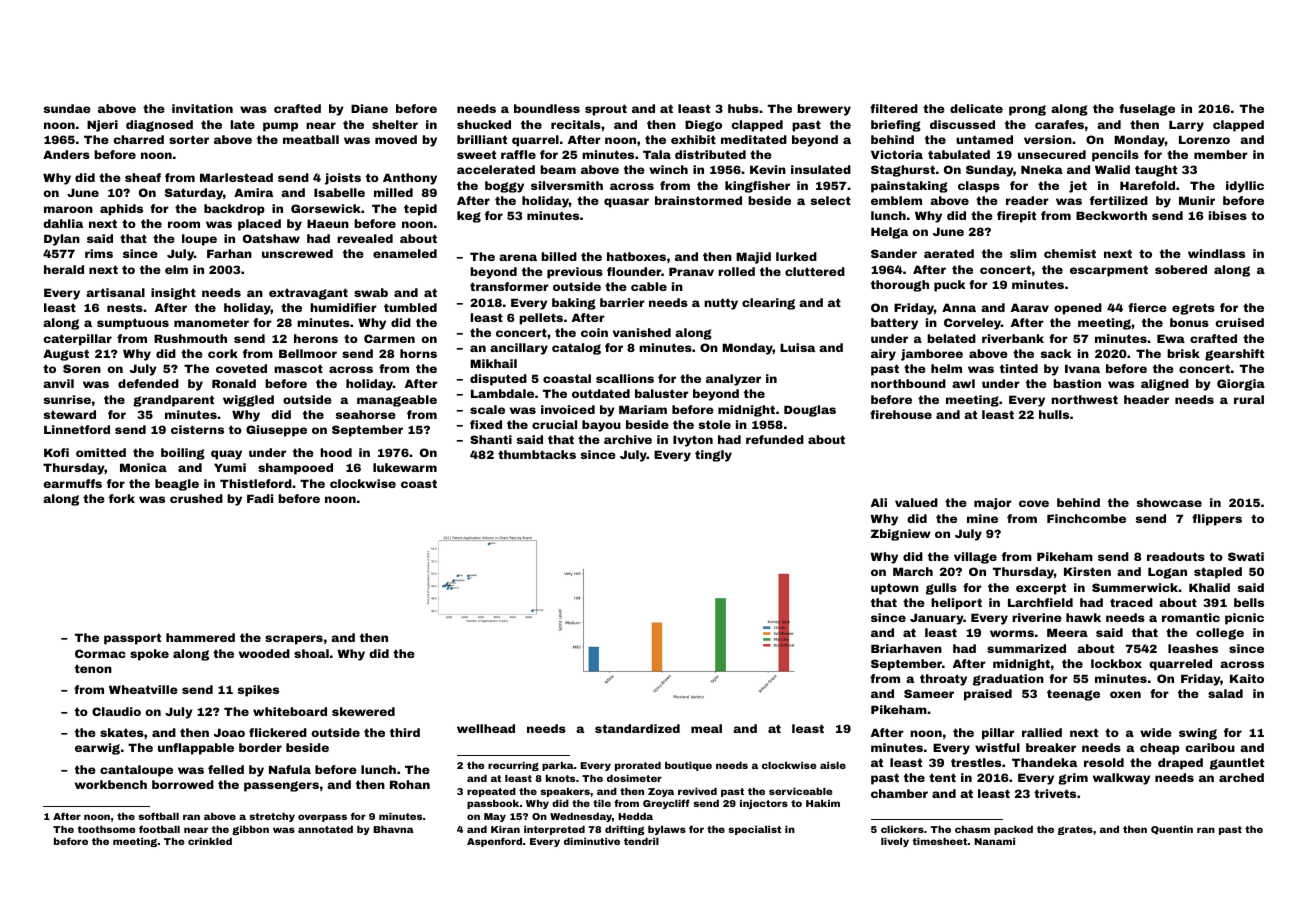 The height and width of the page is (924, 1308). Describe the element at coordinates (56, 452) in the page. I see `Kofi` at that location.
